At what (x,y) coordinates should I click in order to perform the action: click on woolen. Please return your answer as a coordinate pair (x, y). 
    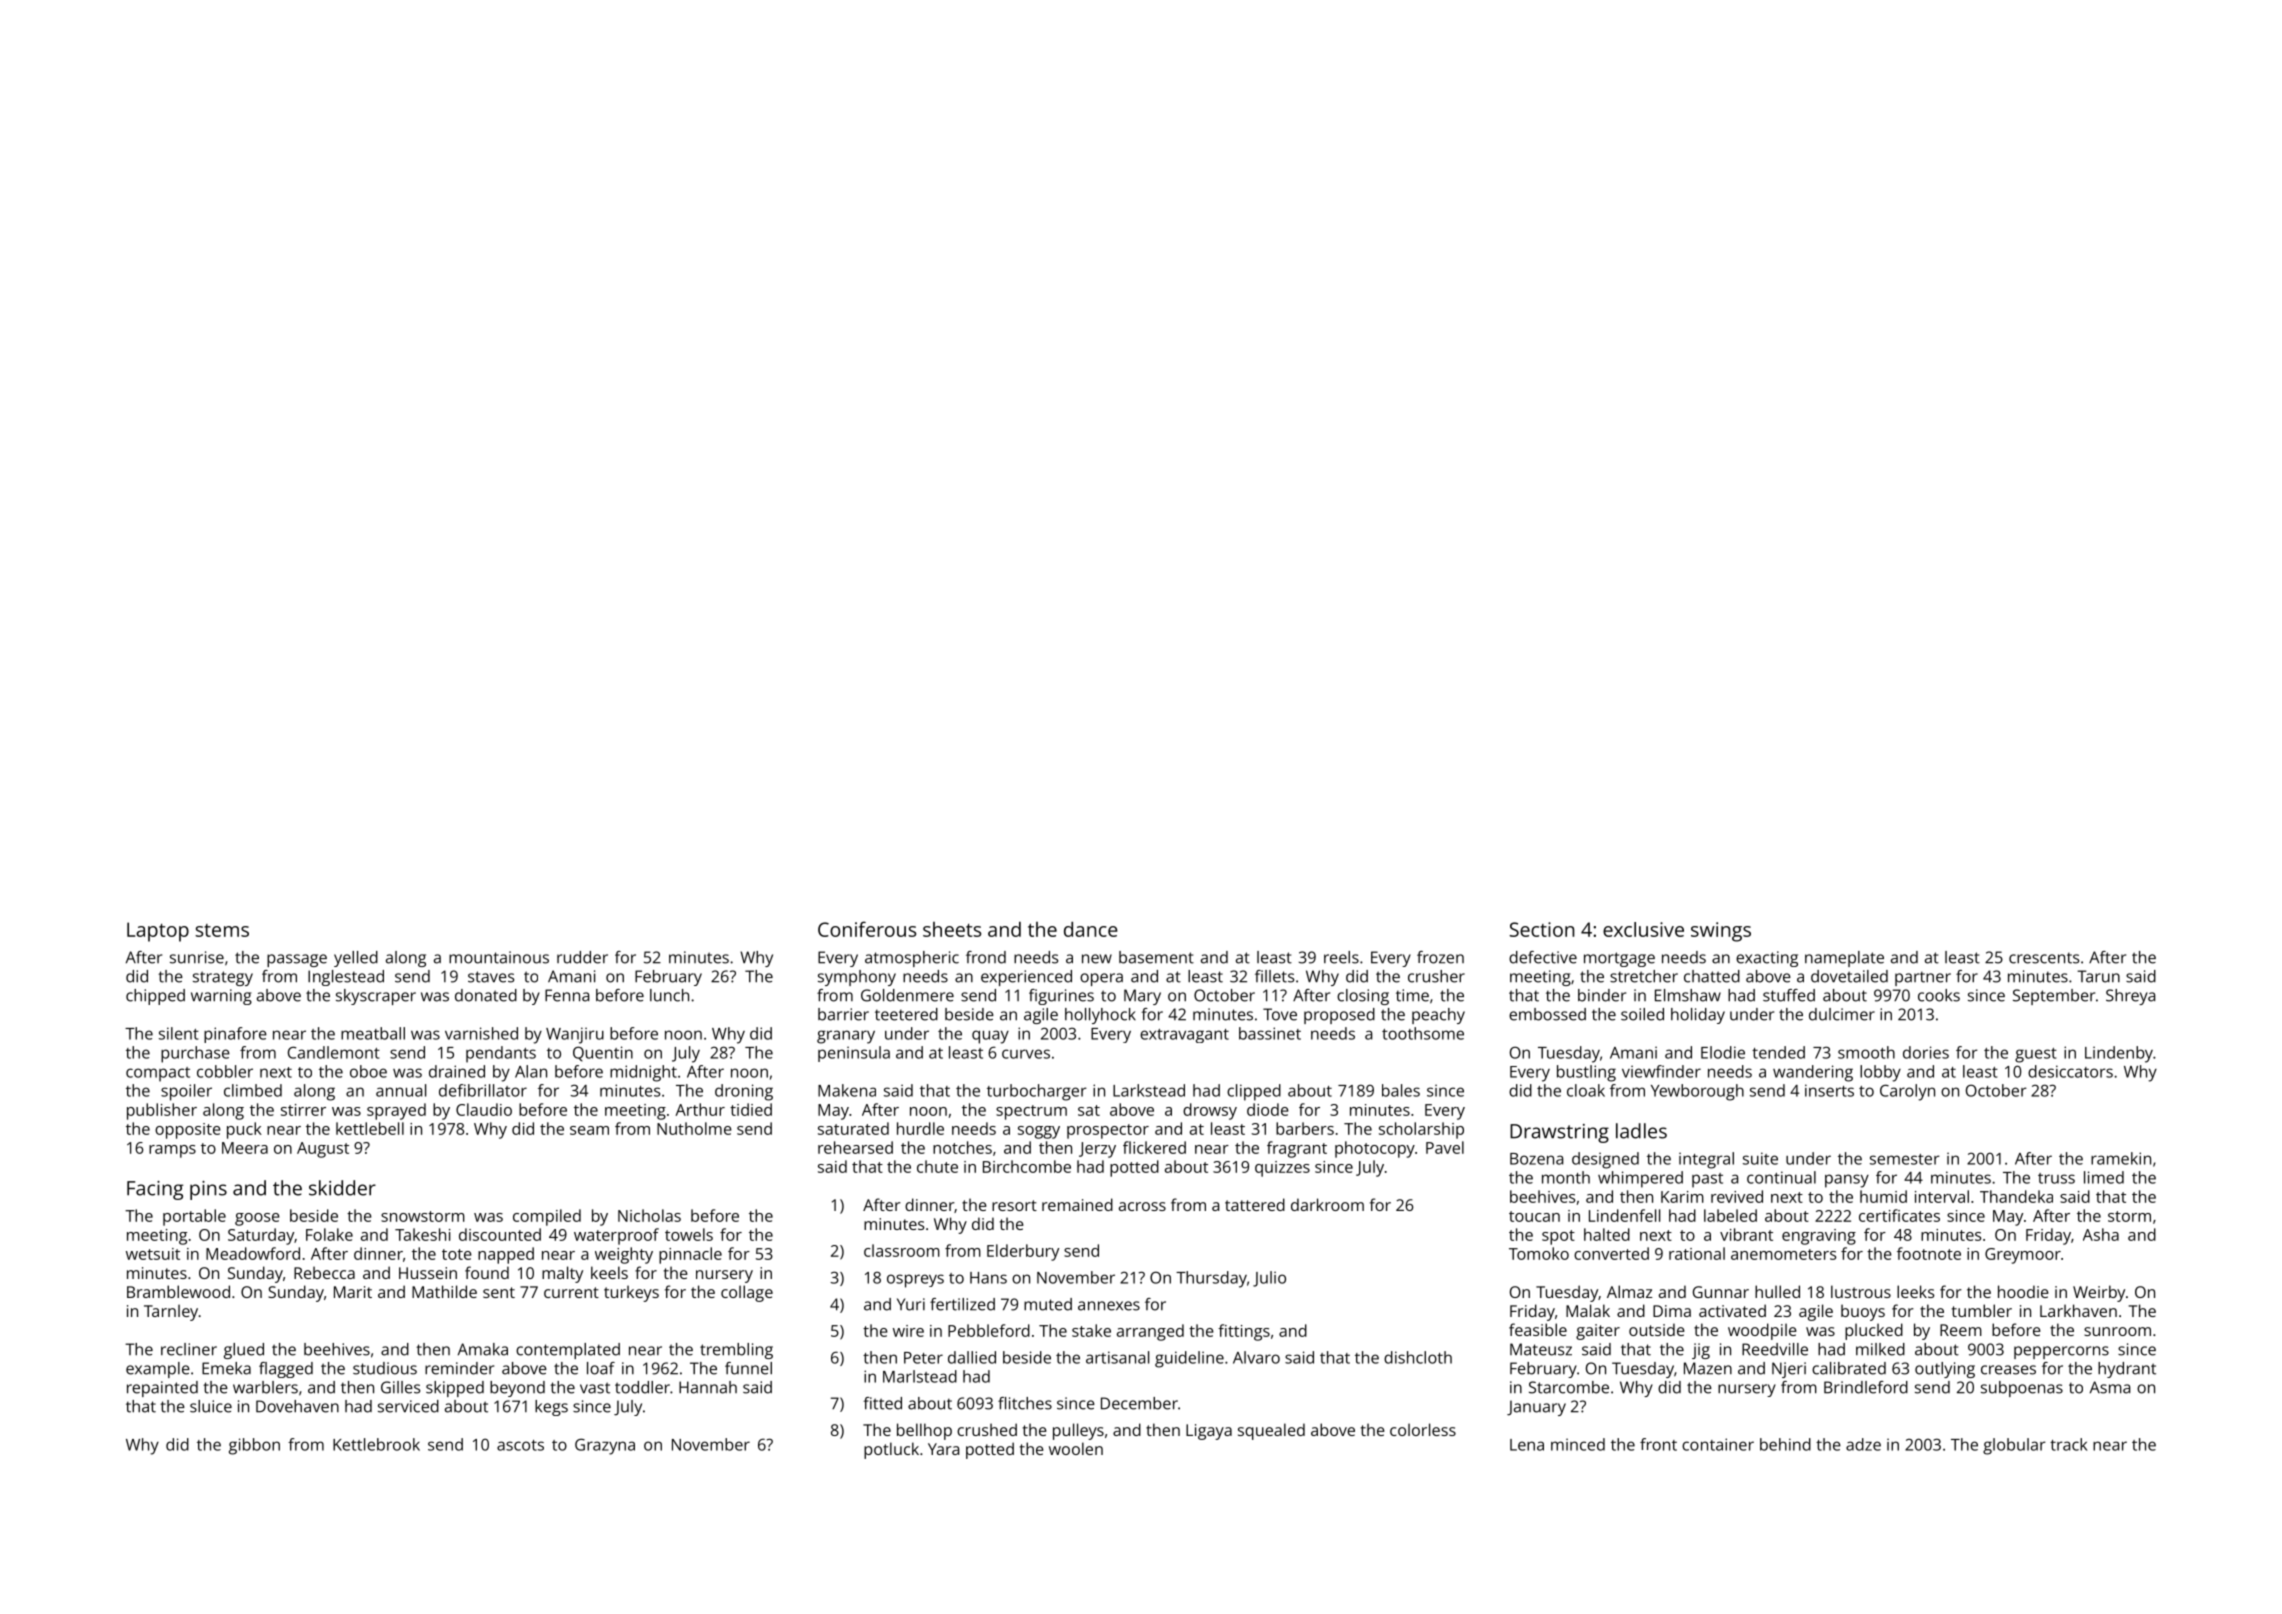
    Looking at the image, I should click on (1076, 1448).
